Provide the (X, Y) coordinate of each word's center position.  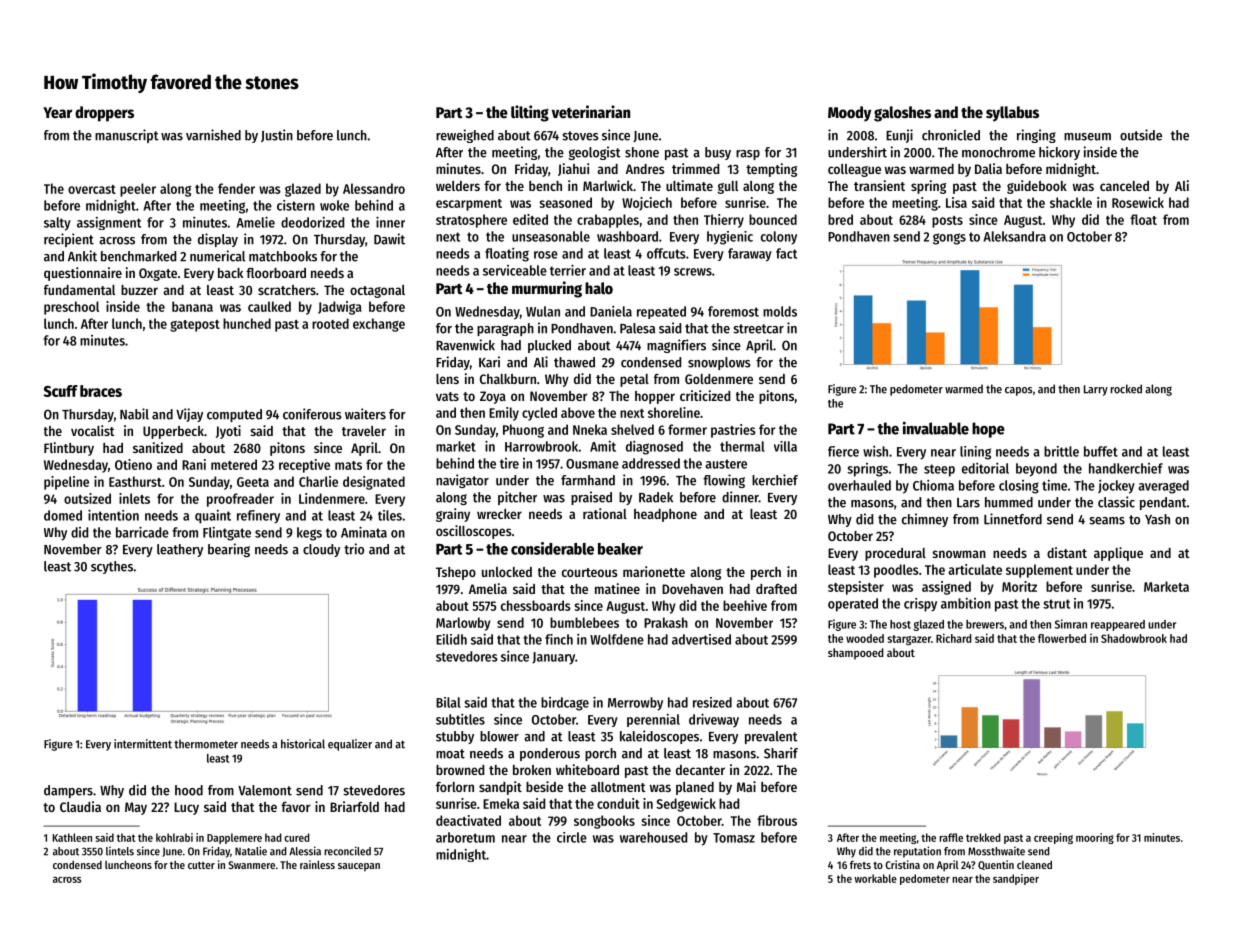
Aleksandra (1014, 236)
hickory (1059, 153)
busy (718, 153)
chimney (925, 520)
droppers (104, 114)
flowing (724, 481)
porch (600, 754)
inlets (134, 498)
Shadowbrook (1134, 638)
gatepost (195, 326)
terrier (568, 270)
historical (303, 744)
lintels (120, 851)
